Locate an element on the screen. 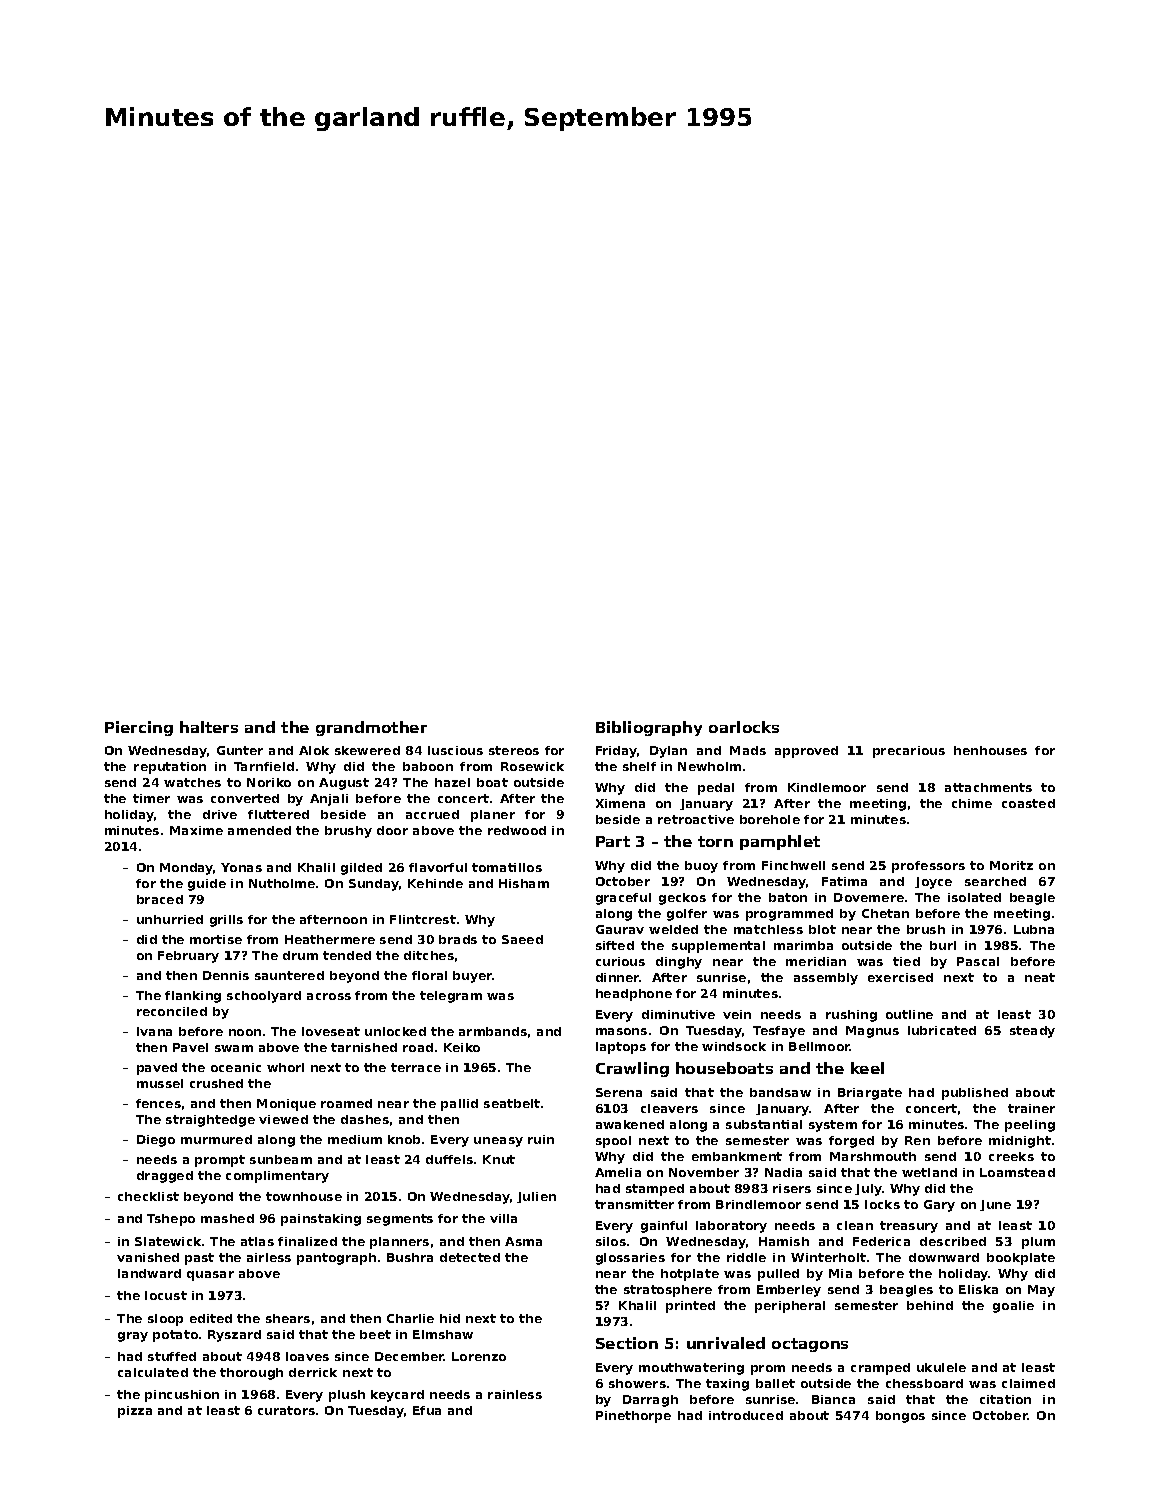  pizza is located at coordinates (135, 1412).
